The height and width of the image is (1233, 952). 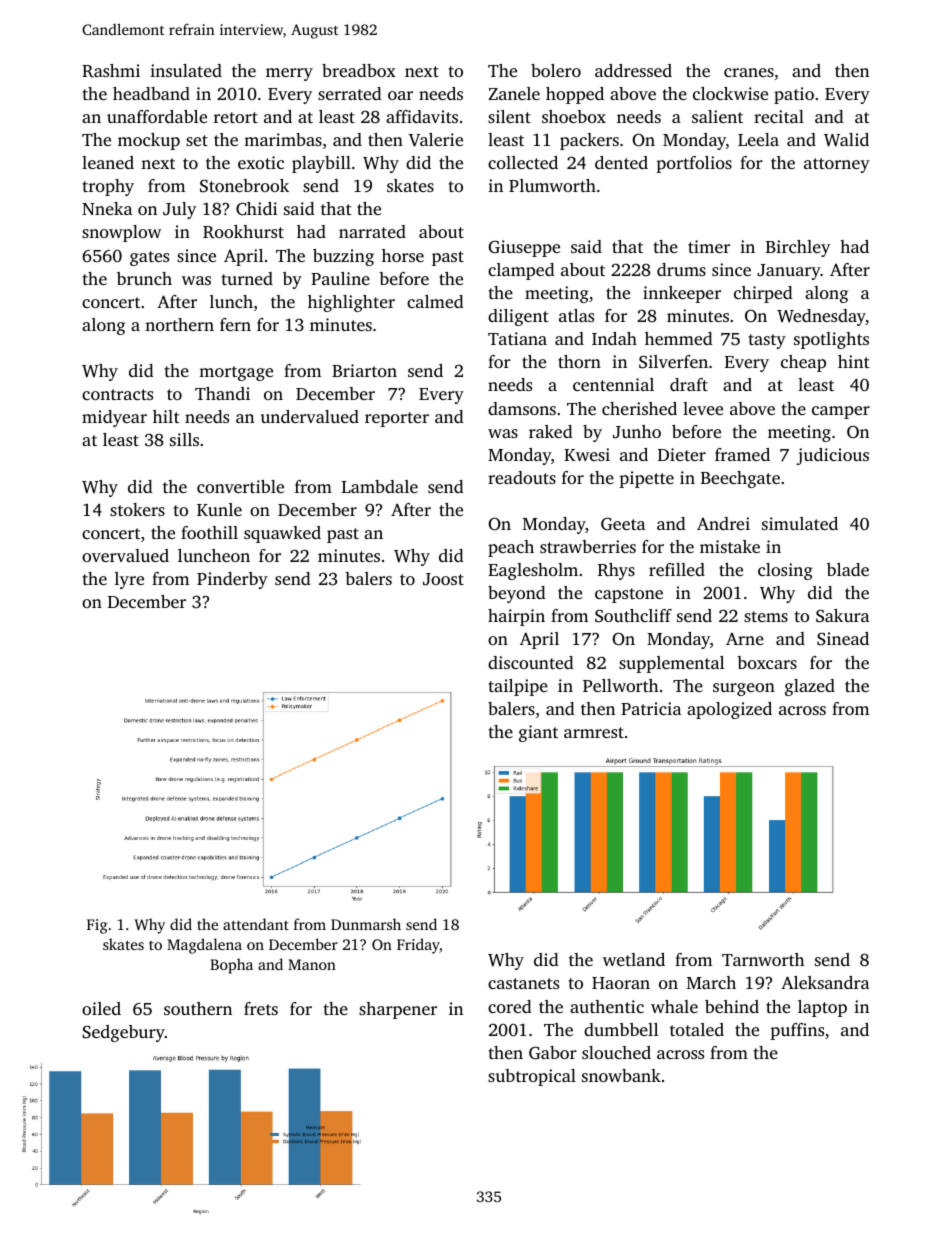 I want to click on spotlights, so click(x=831, y=340).
